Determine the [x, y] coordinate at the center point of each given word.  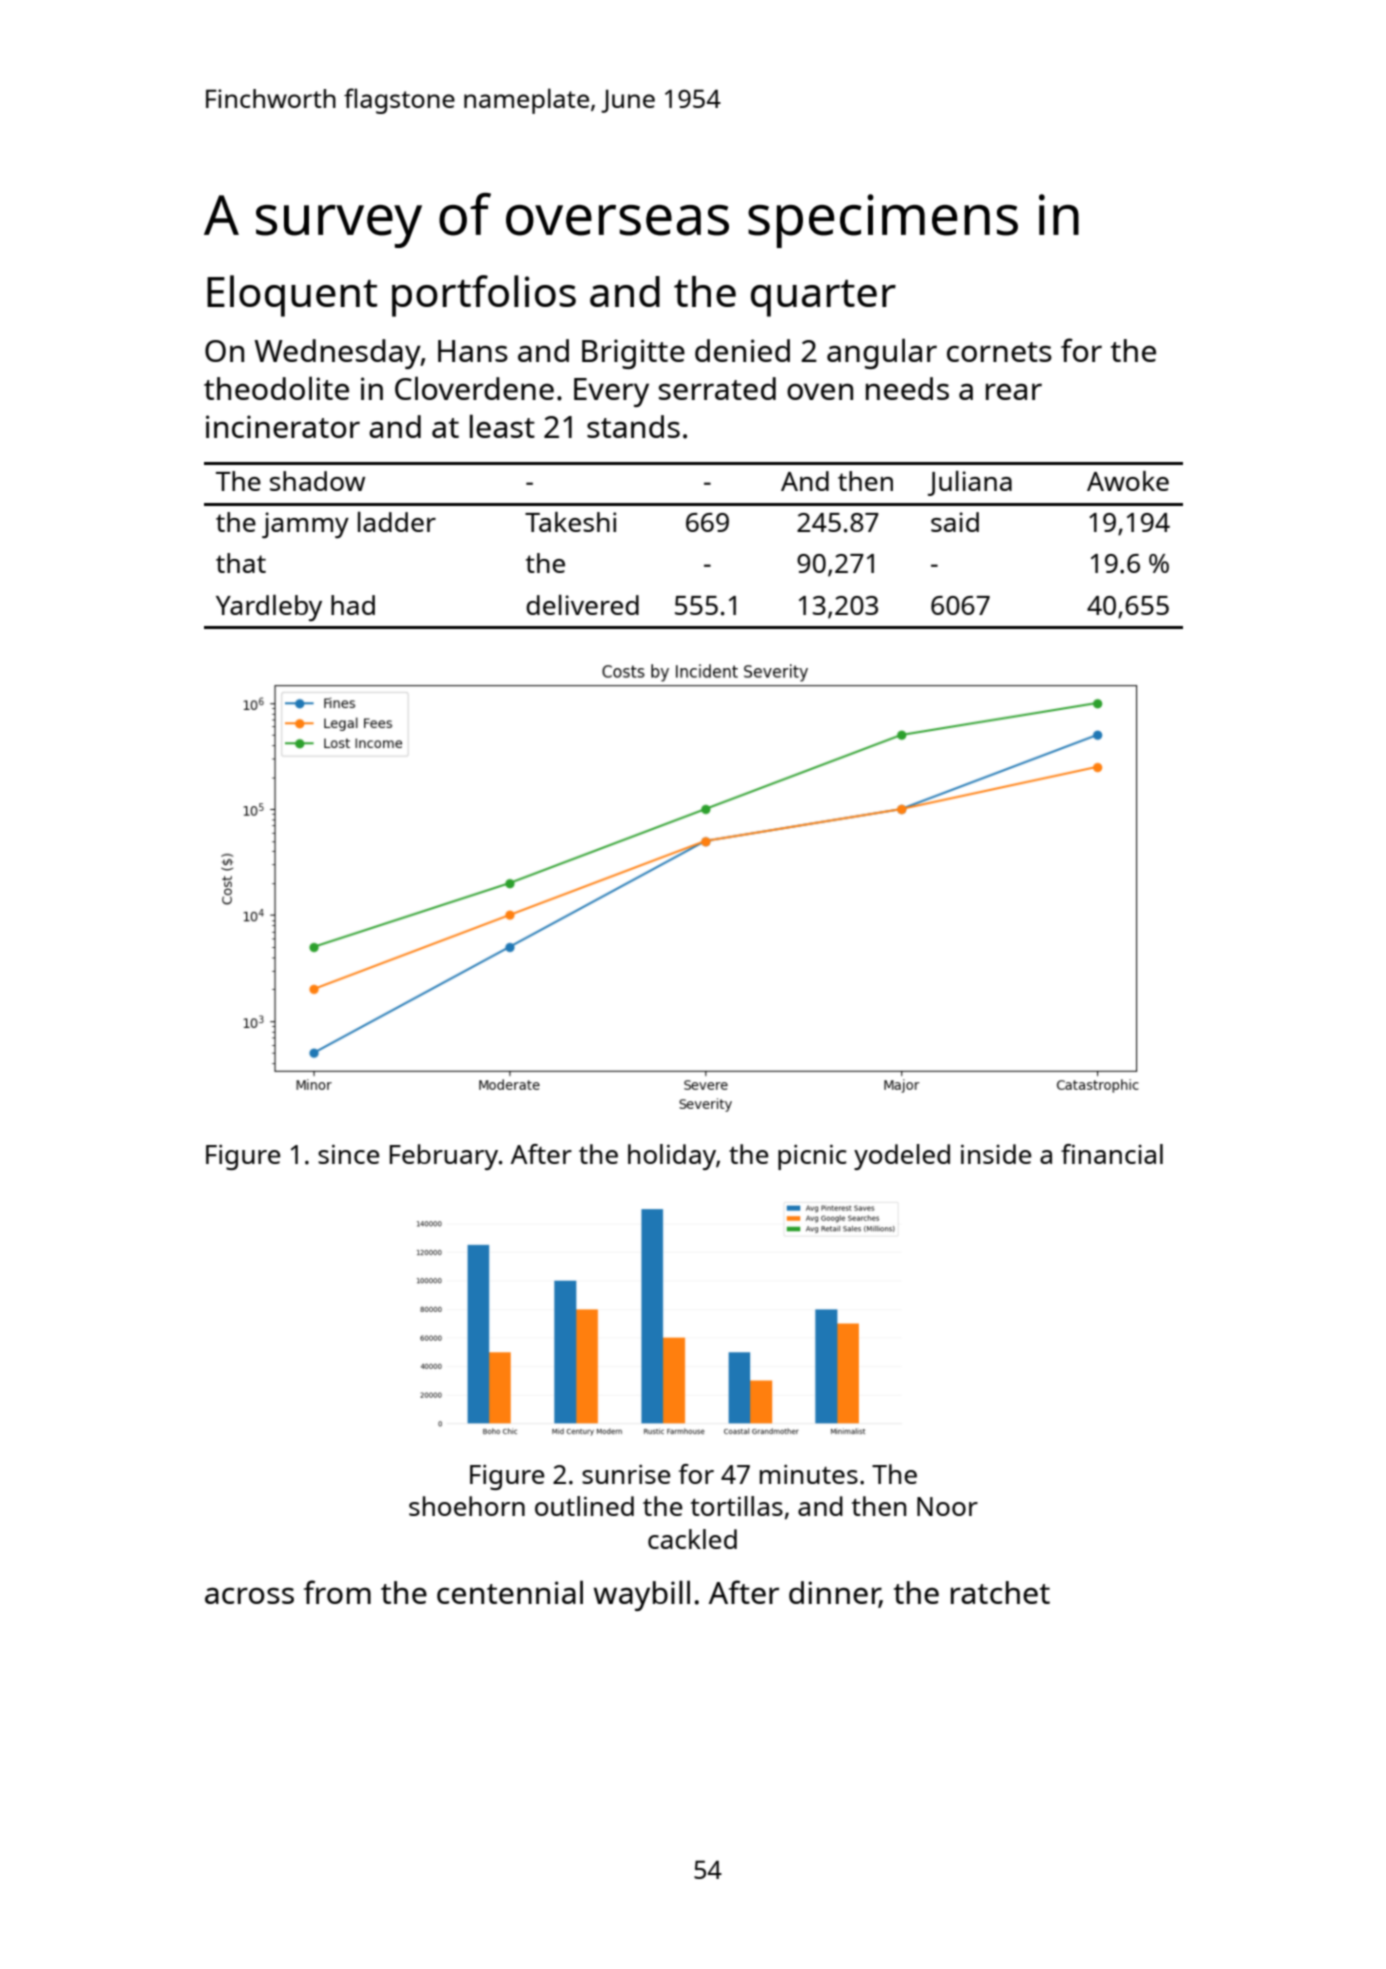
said [955, 522]
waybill [642, 1595]
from [337, 1592]
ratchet [1000, 1592]
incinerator [283, 426]
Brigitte [633, 354]
